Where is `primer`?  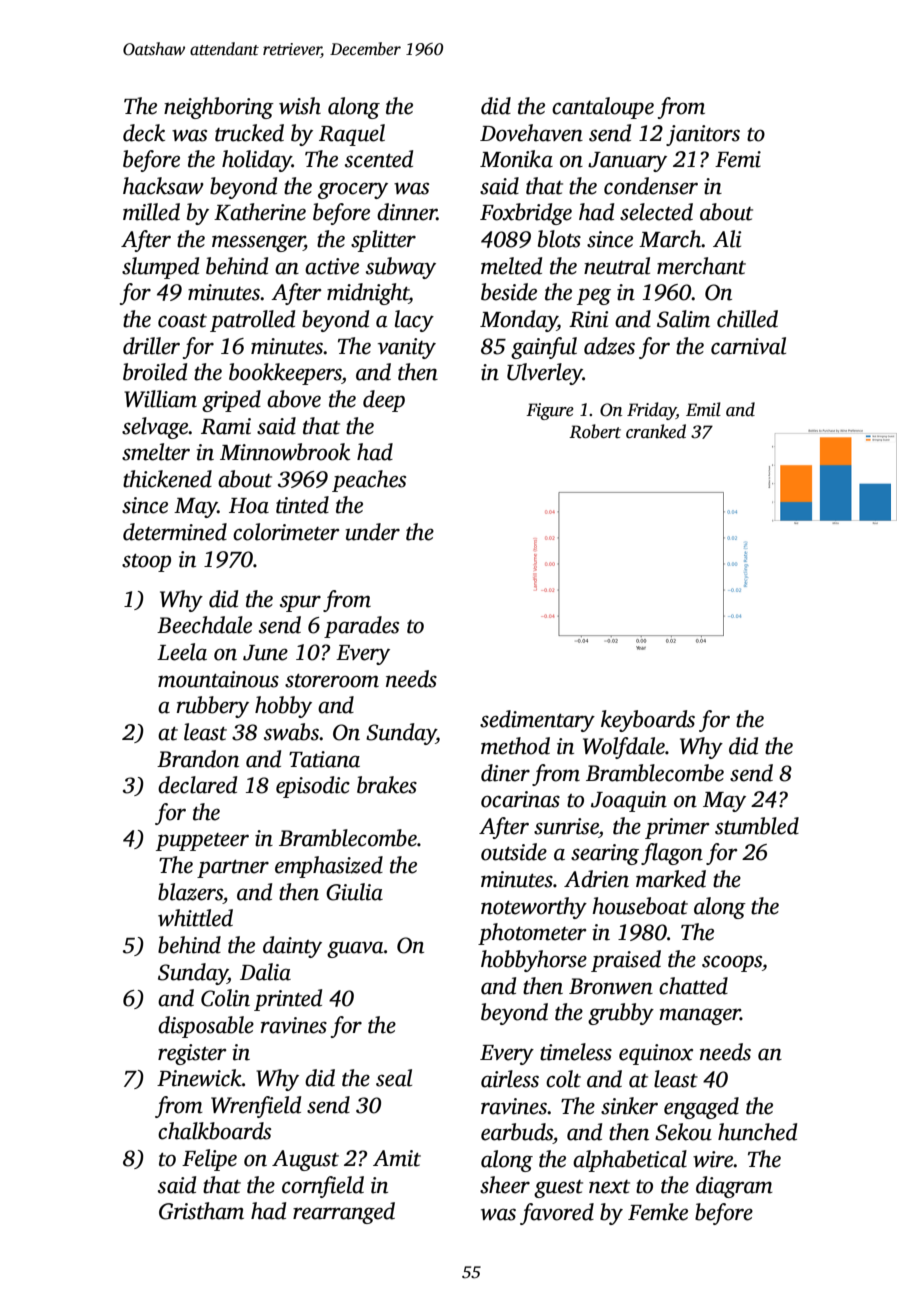 primer is located at coordinates (677, 828).
